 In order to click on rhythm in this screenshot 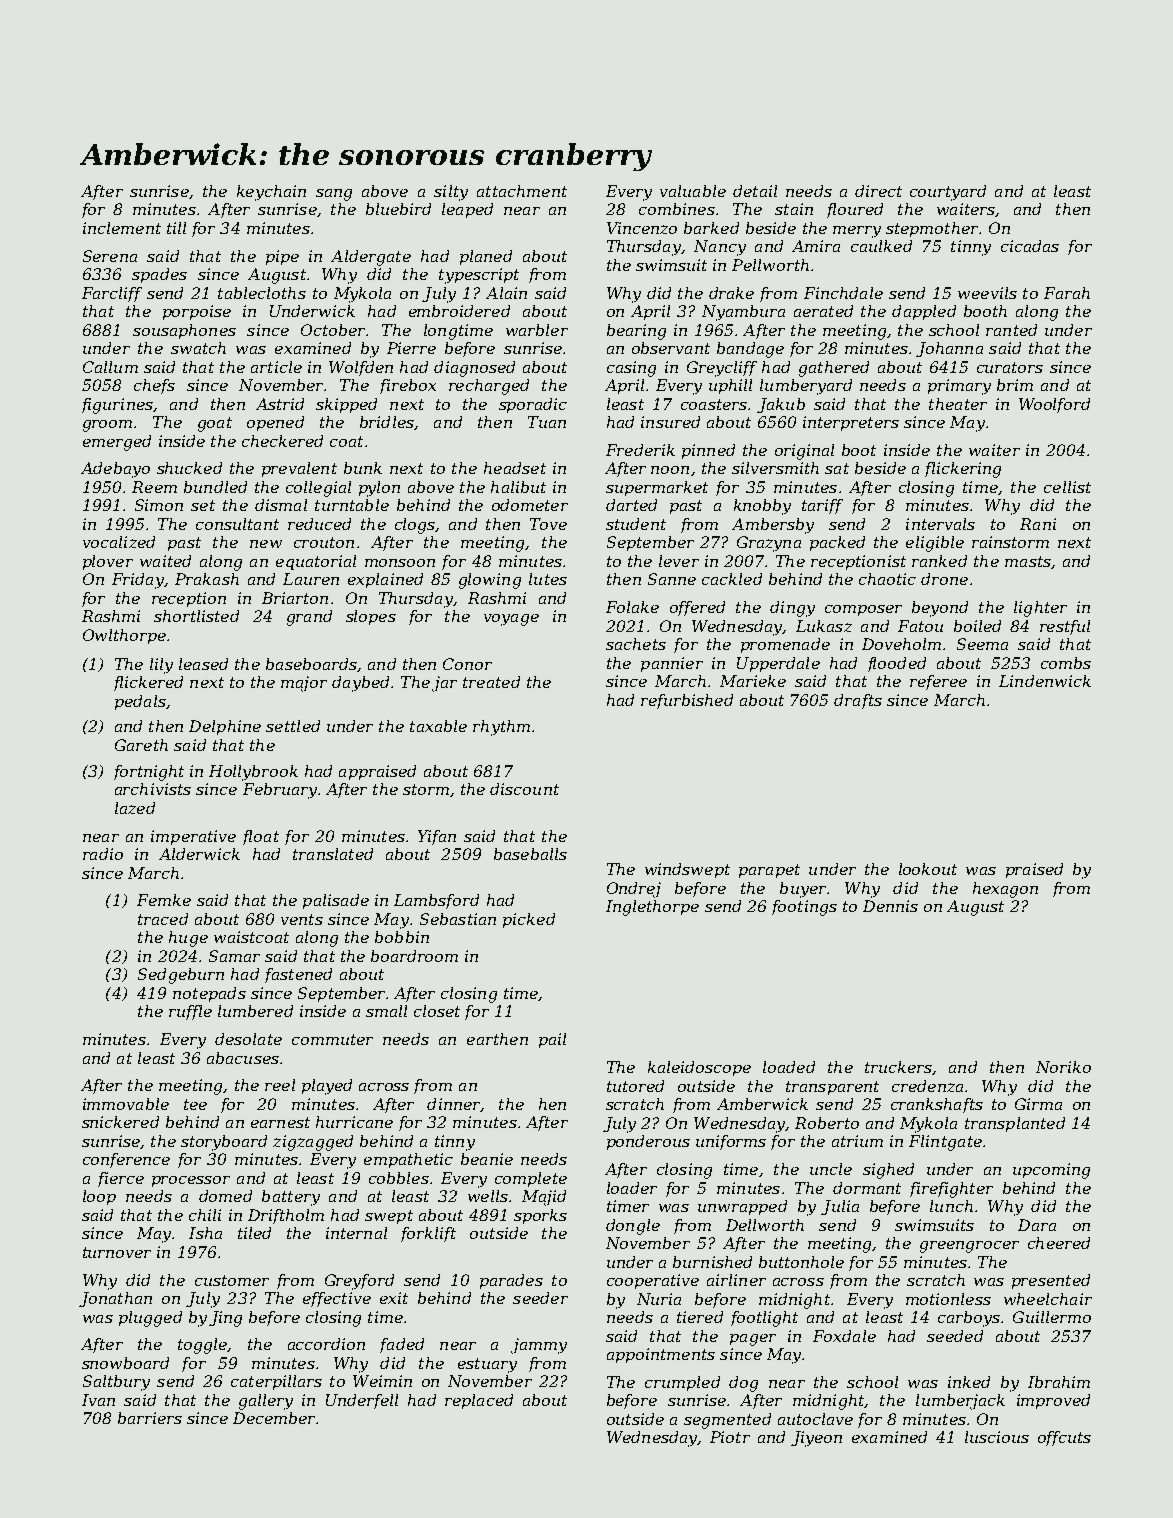, I will do `click(501, 728)`.
